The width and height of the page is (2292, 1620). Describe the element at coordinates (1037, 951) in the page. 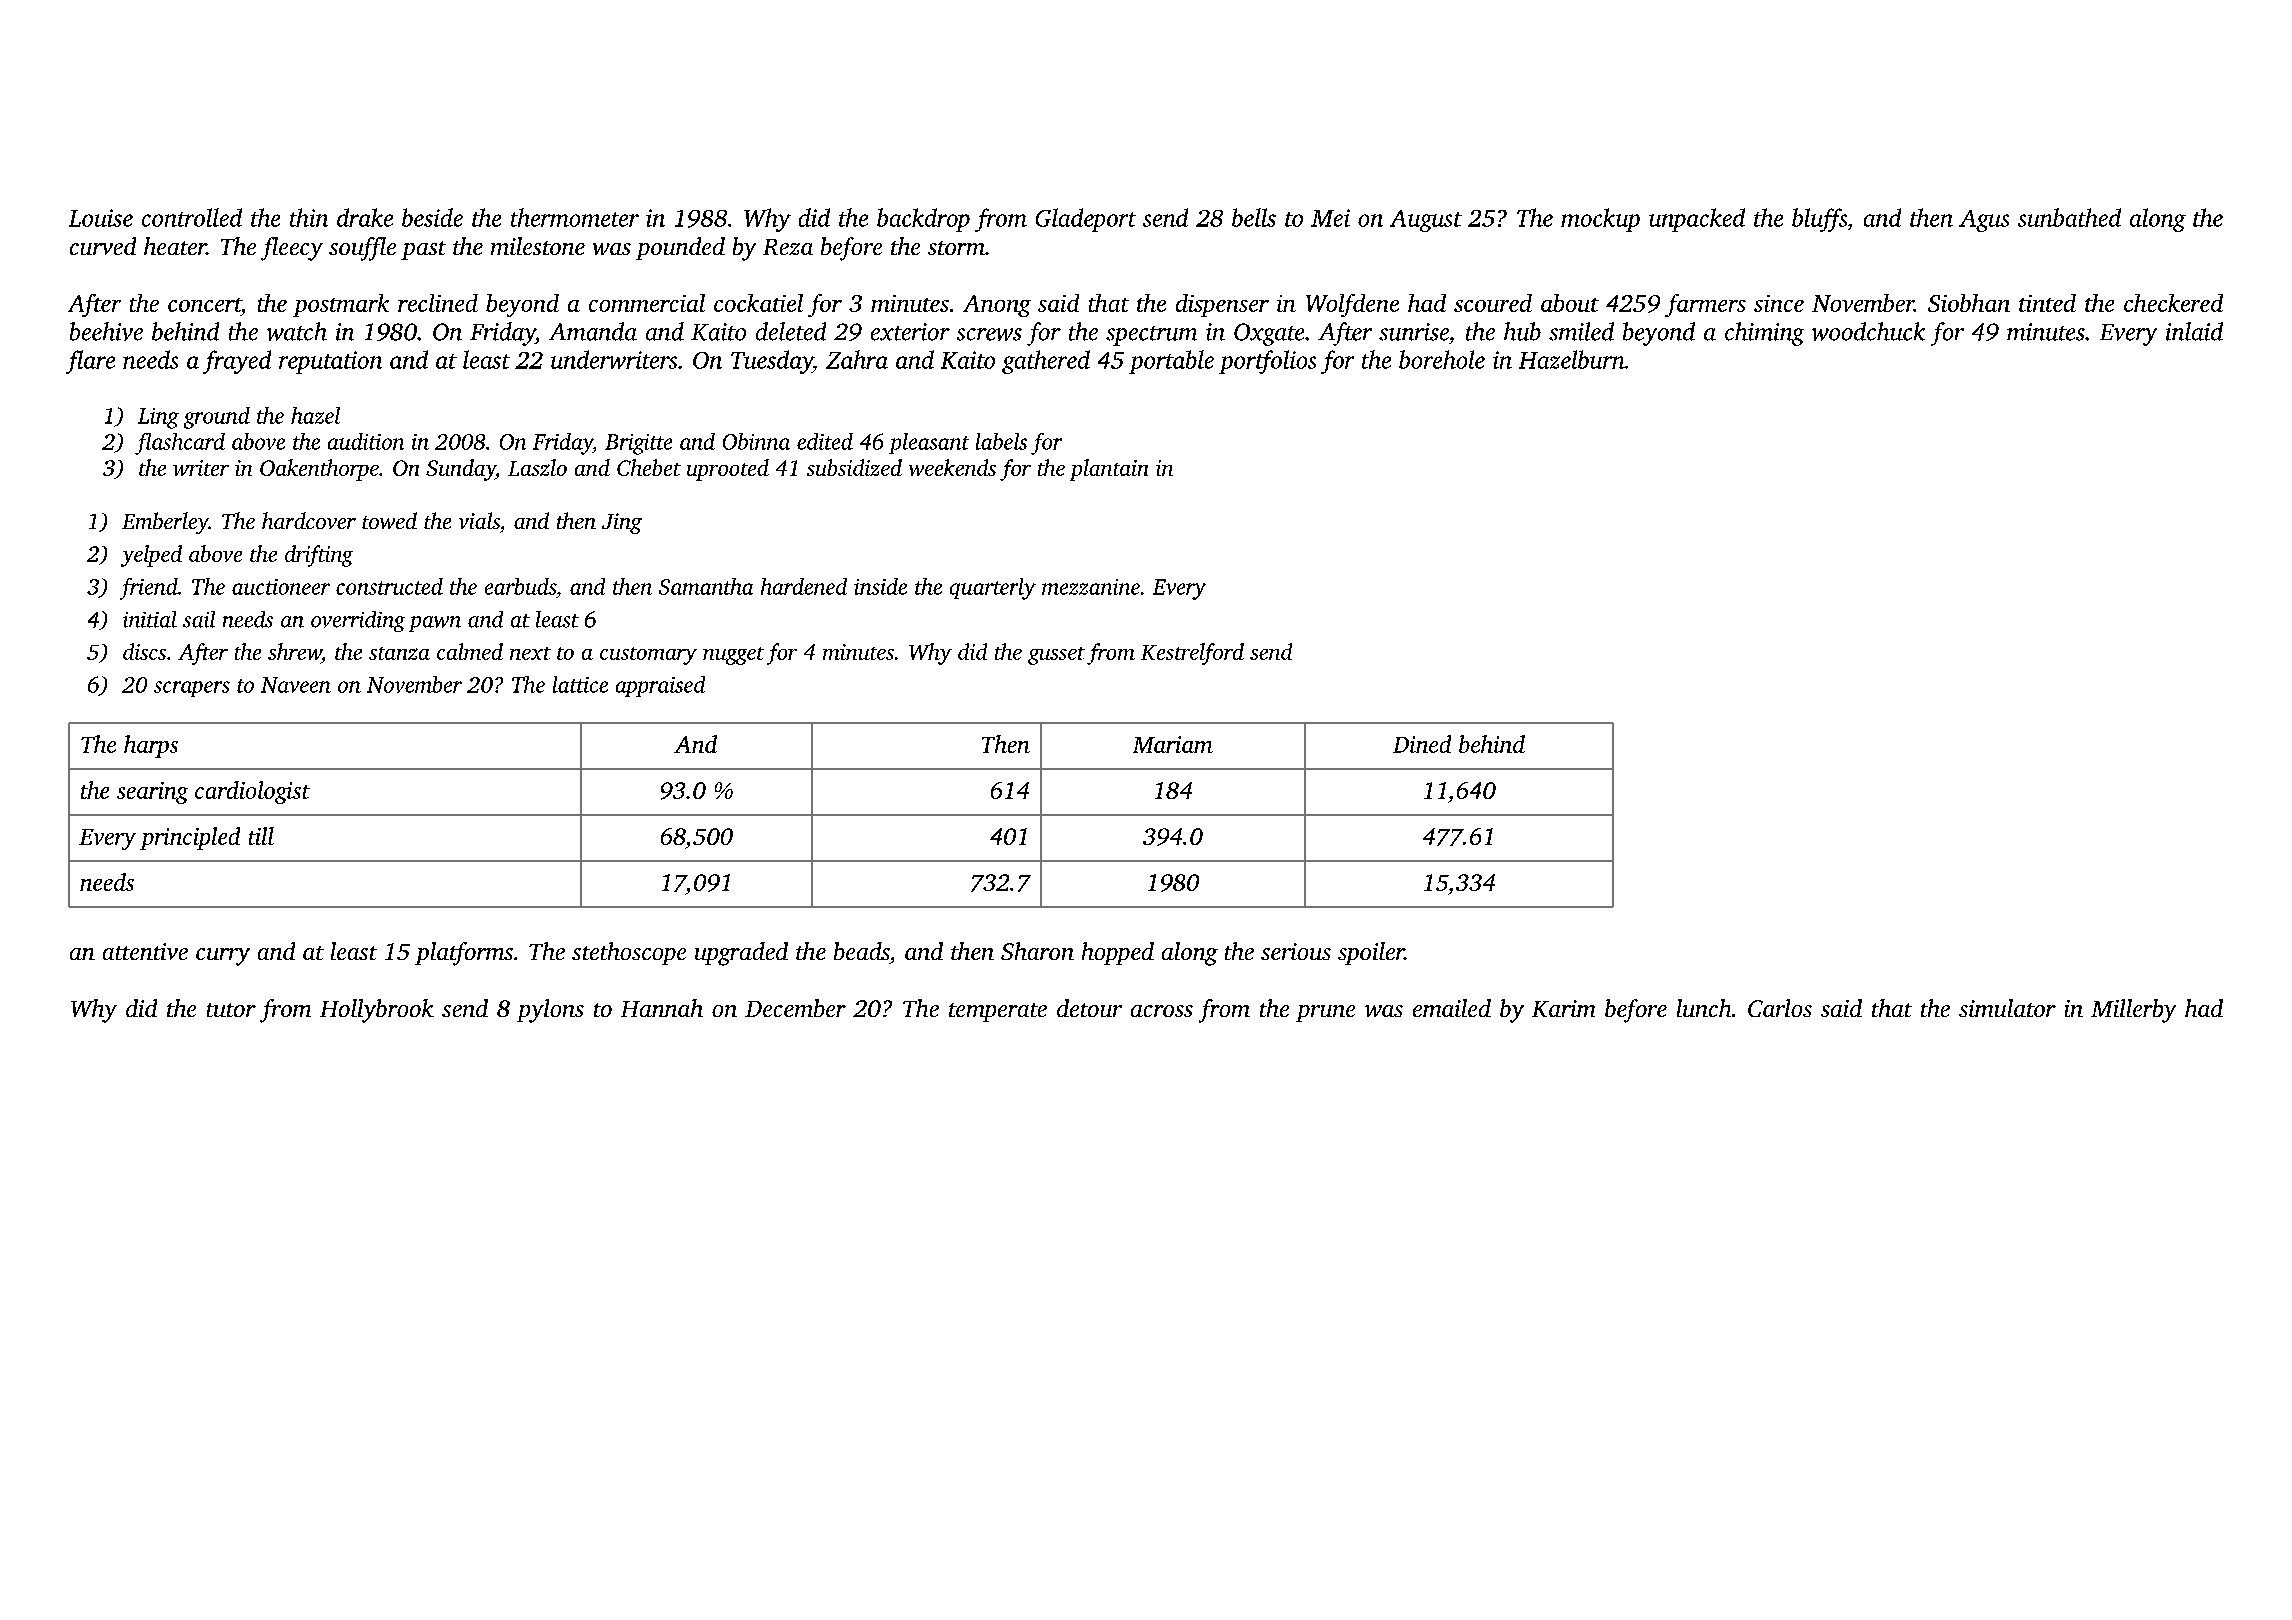

I see `Sharon` at that location.
